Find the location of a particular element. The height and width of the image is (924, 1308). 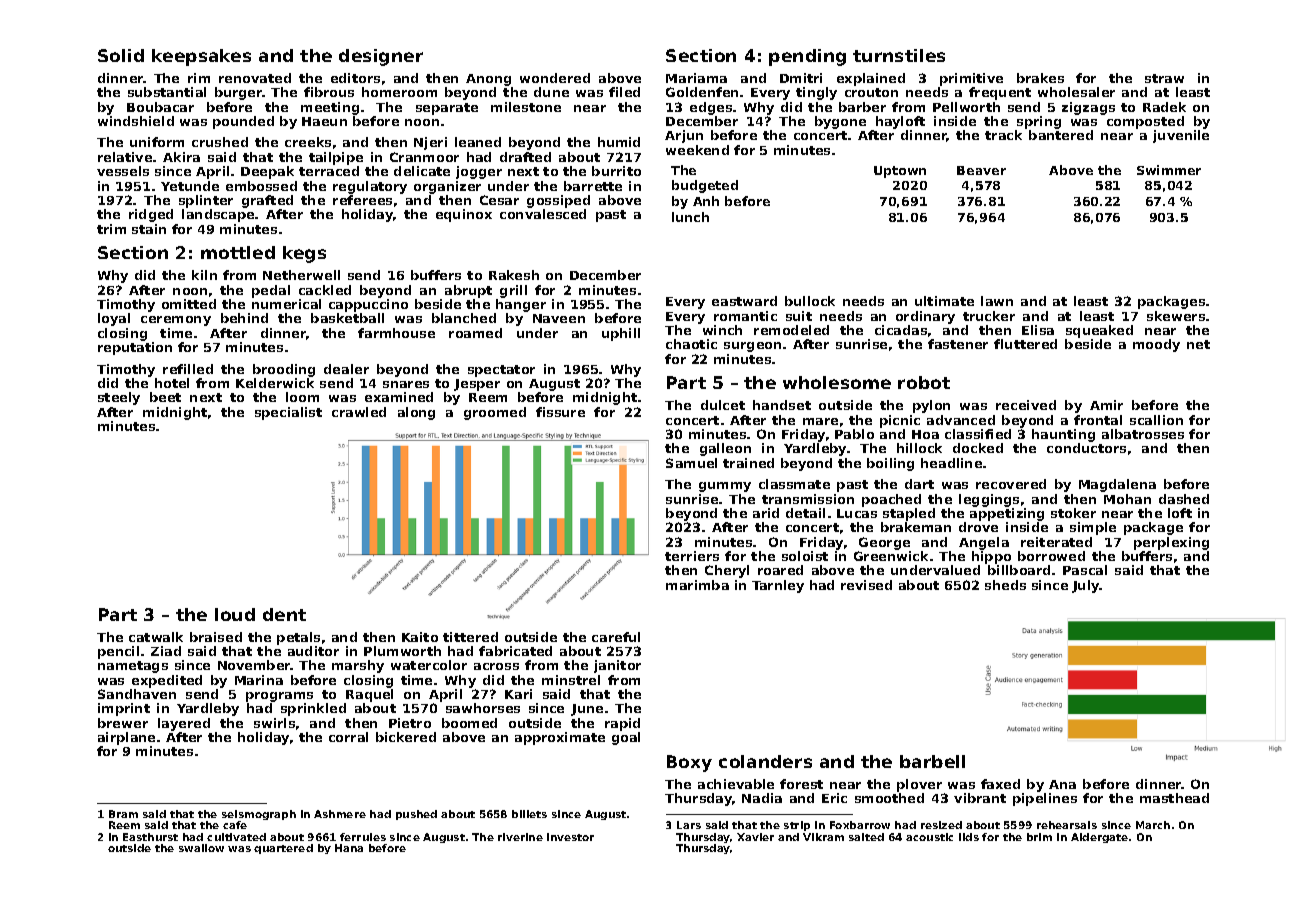

lawn is located at coordinates (997, 301).
